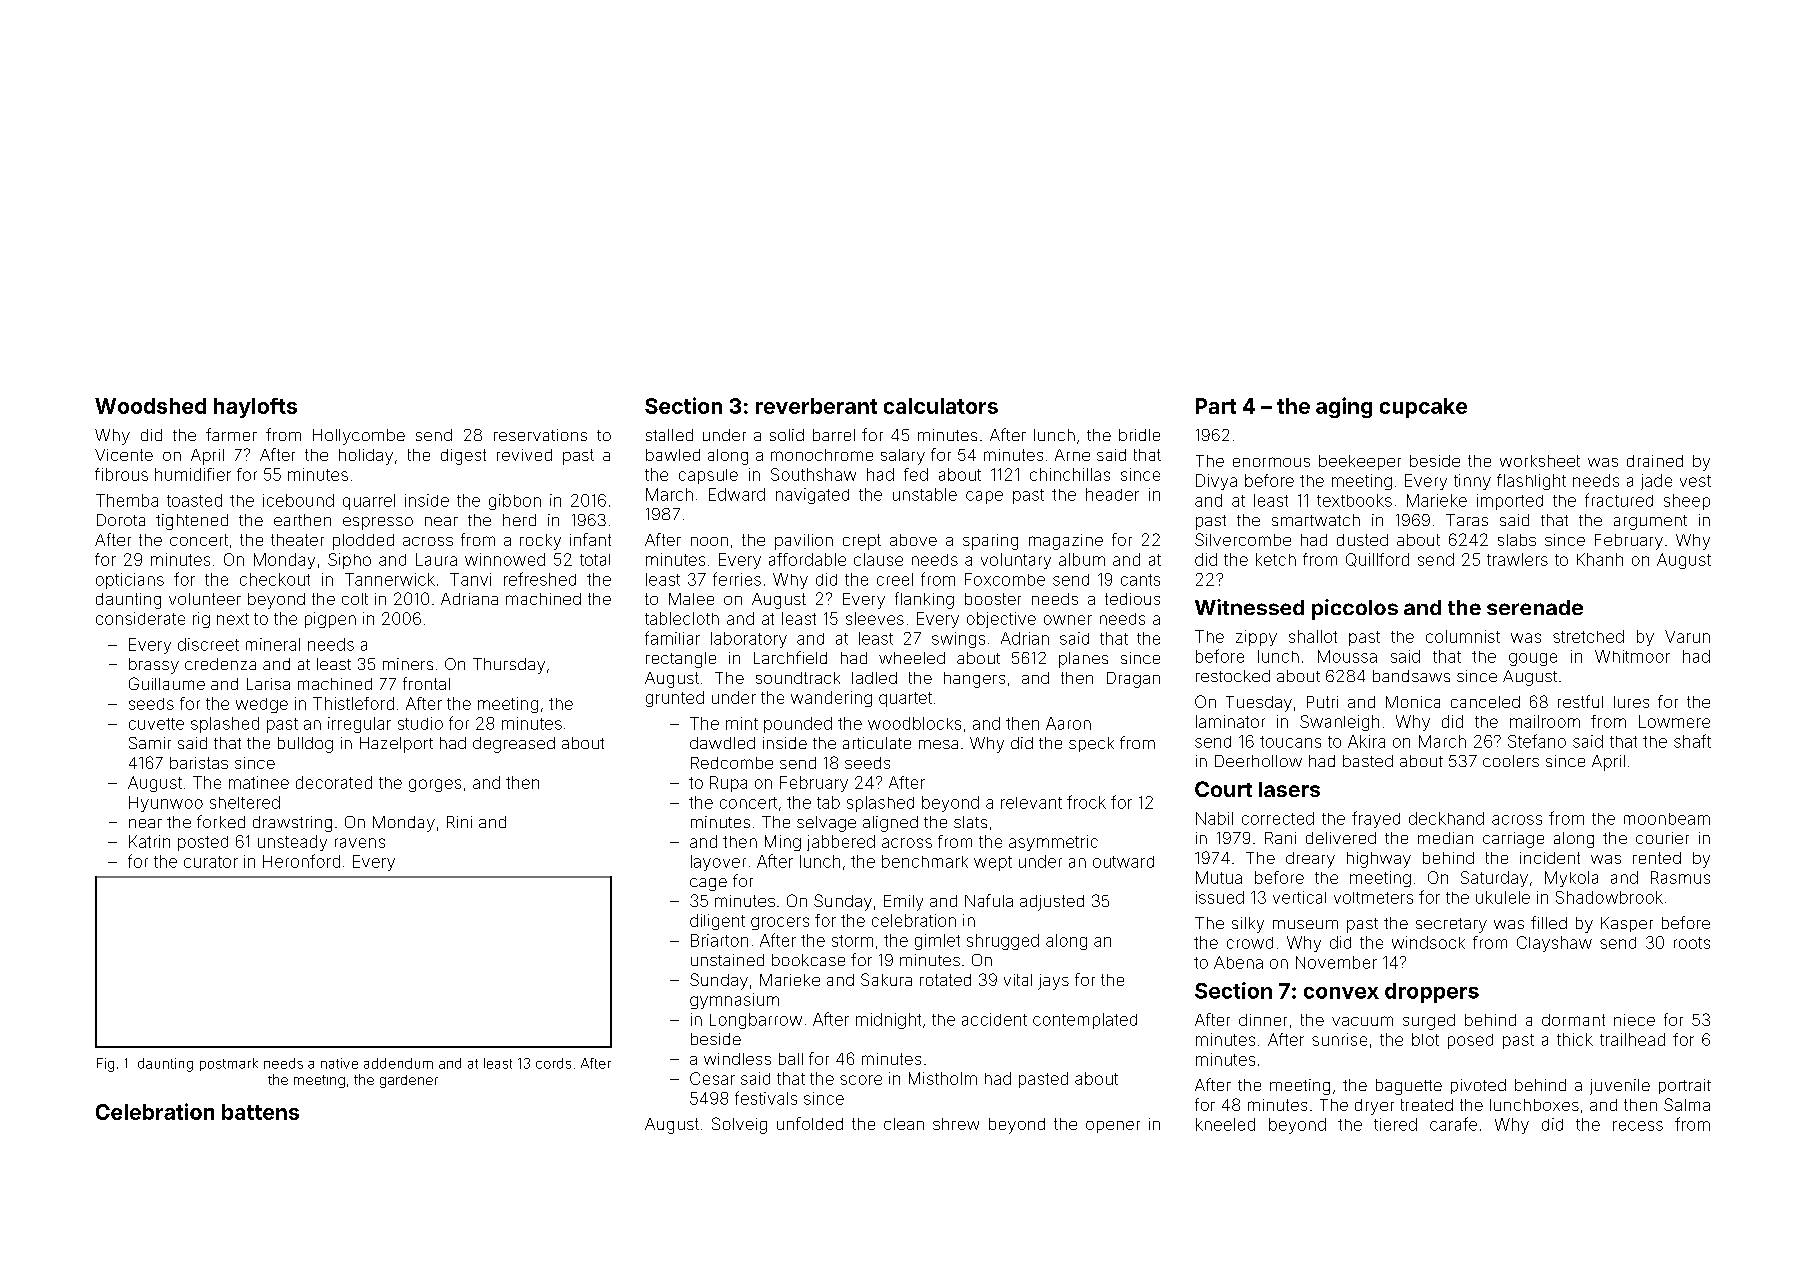 Image resolution: width=1806 pixels, height=1277 pixels. Describe the element at coordinates (540, 435) in the screenshot. I see `reservations` at that location.
